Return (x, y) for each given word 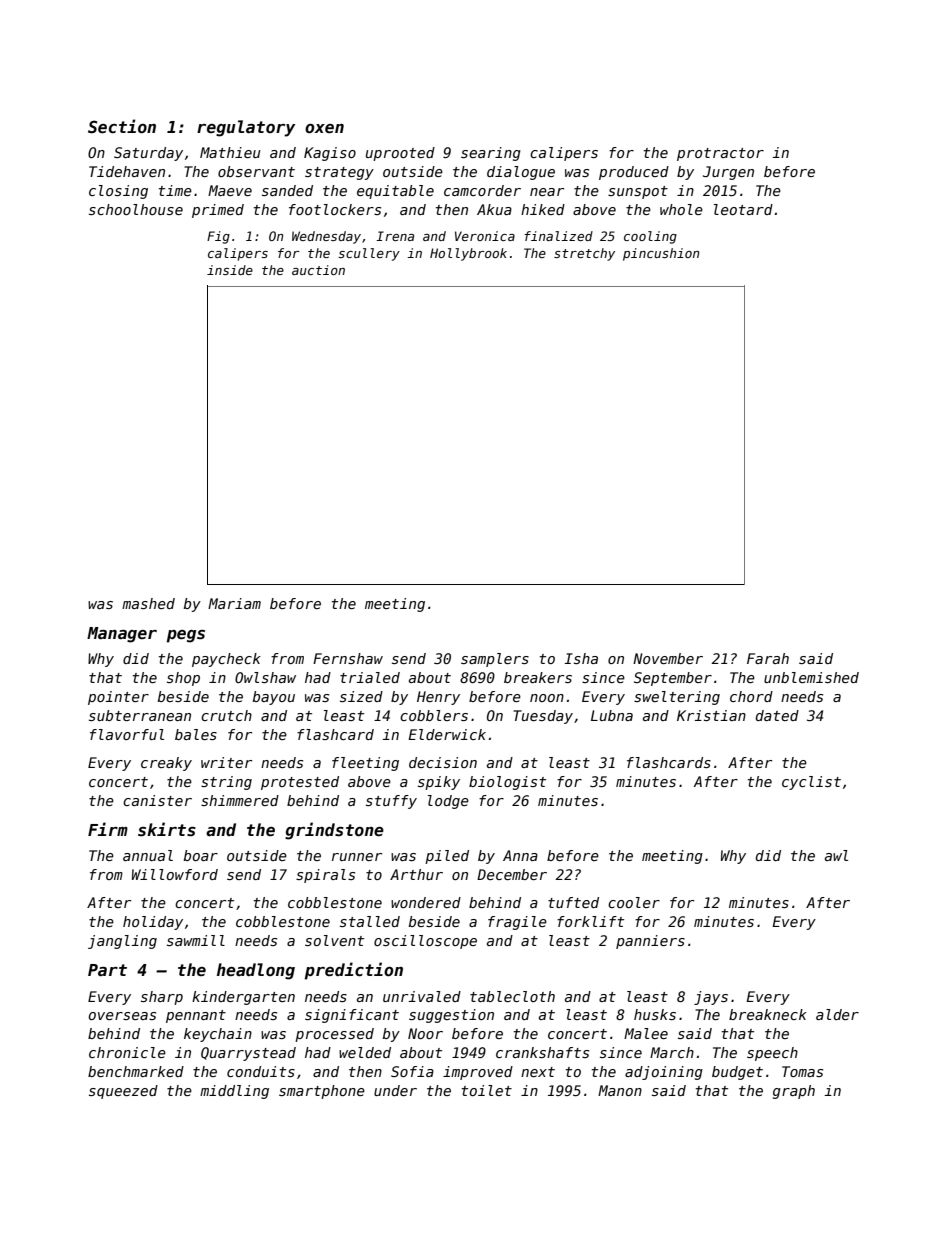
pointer (118, 698)
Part (107, 970)
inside (230, 270)
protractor (720, 154)
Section (122, 126)
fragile (517, 923)
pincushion (661, 254)
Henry (438, 698)
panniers (650, 942)
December (512, 874)
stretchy (584, 254)
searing (491, 154)
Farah (768, 658)
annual (148, 855)
